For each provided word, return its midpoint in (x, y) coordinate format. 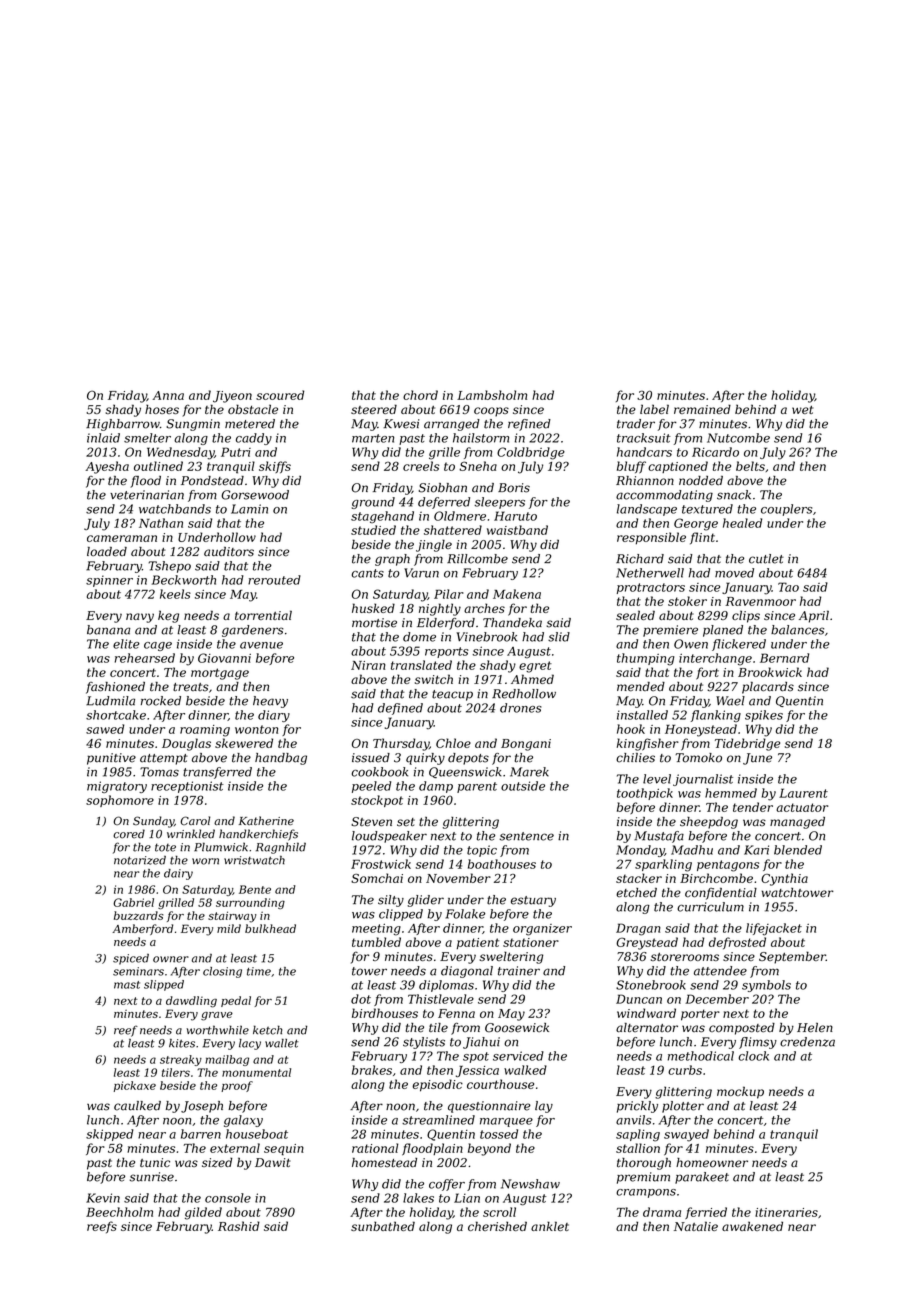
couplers (786, 510)
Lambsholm (492, 395)
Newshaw (530, 1184)
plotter (683, 1107)
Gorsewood (255, 495)
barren (201, 1134)
